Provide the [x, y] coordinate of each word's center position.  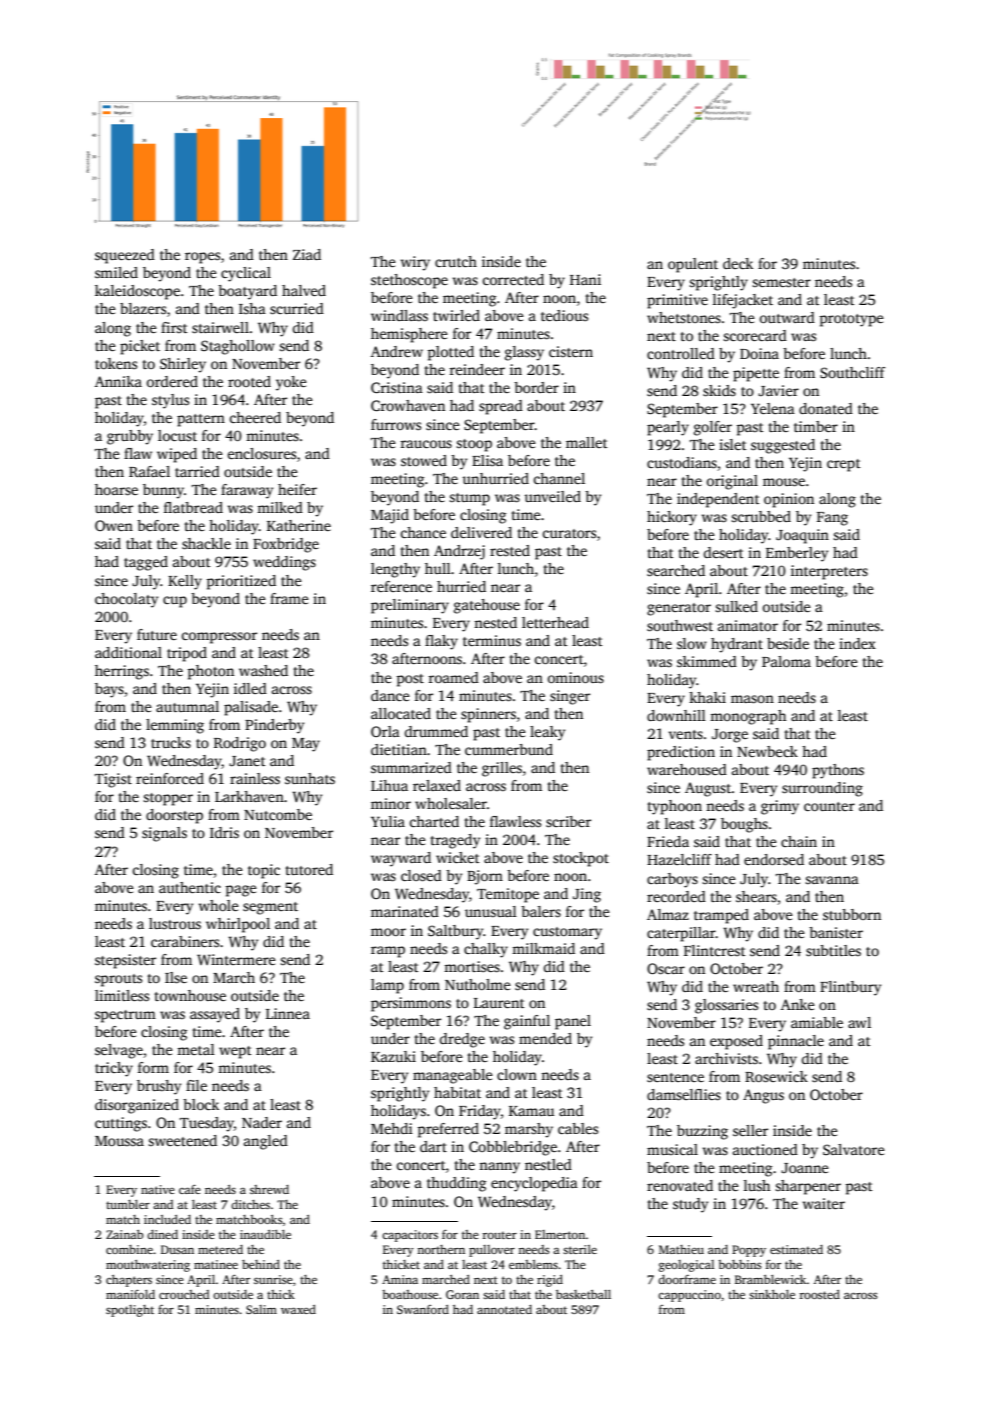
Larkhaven [249, 796]
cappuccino [689, 1296]
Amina [400, 1279]
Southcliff [852, 372]
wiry [415, 263]
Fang [832, 519]
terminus [492, 640]
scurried [297, 308]
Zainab [125, 1234]
